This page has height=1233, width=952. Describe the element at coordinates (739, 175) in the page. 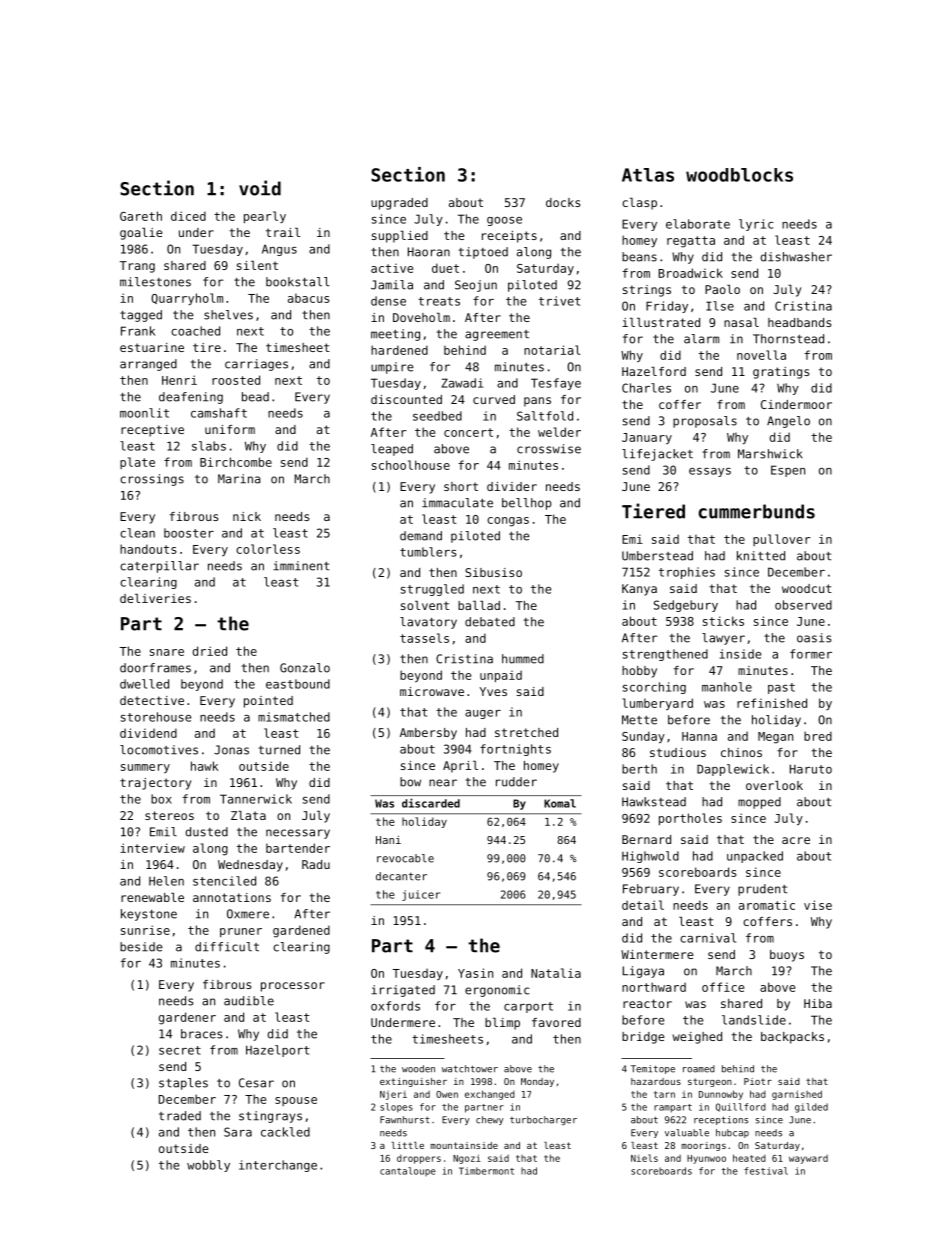

I see `woodblocks` at that location.
